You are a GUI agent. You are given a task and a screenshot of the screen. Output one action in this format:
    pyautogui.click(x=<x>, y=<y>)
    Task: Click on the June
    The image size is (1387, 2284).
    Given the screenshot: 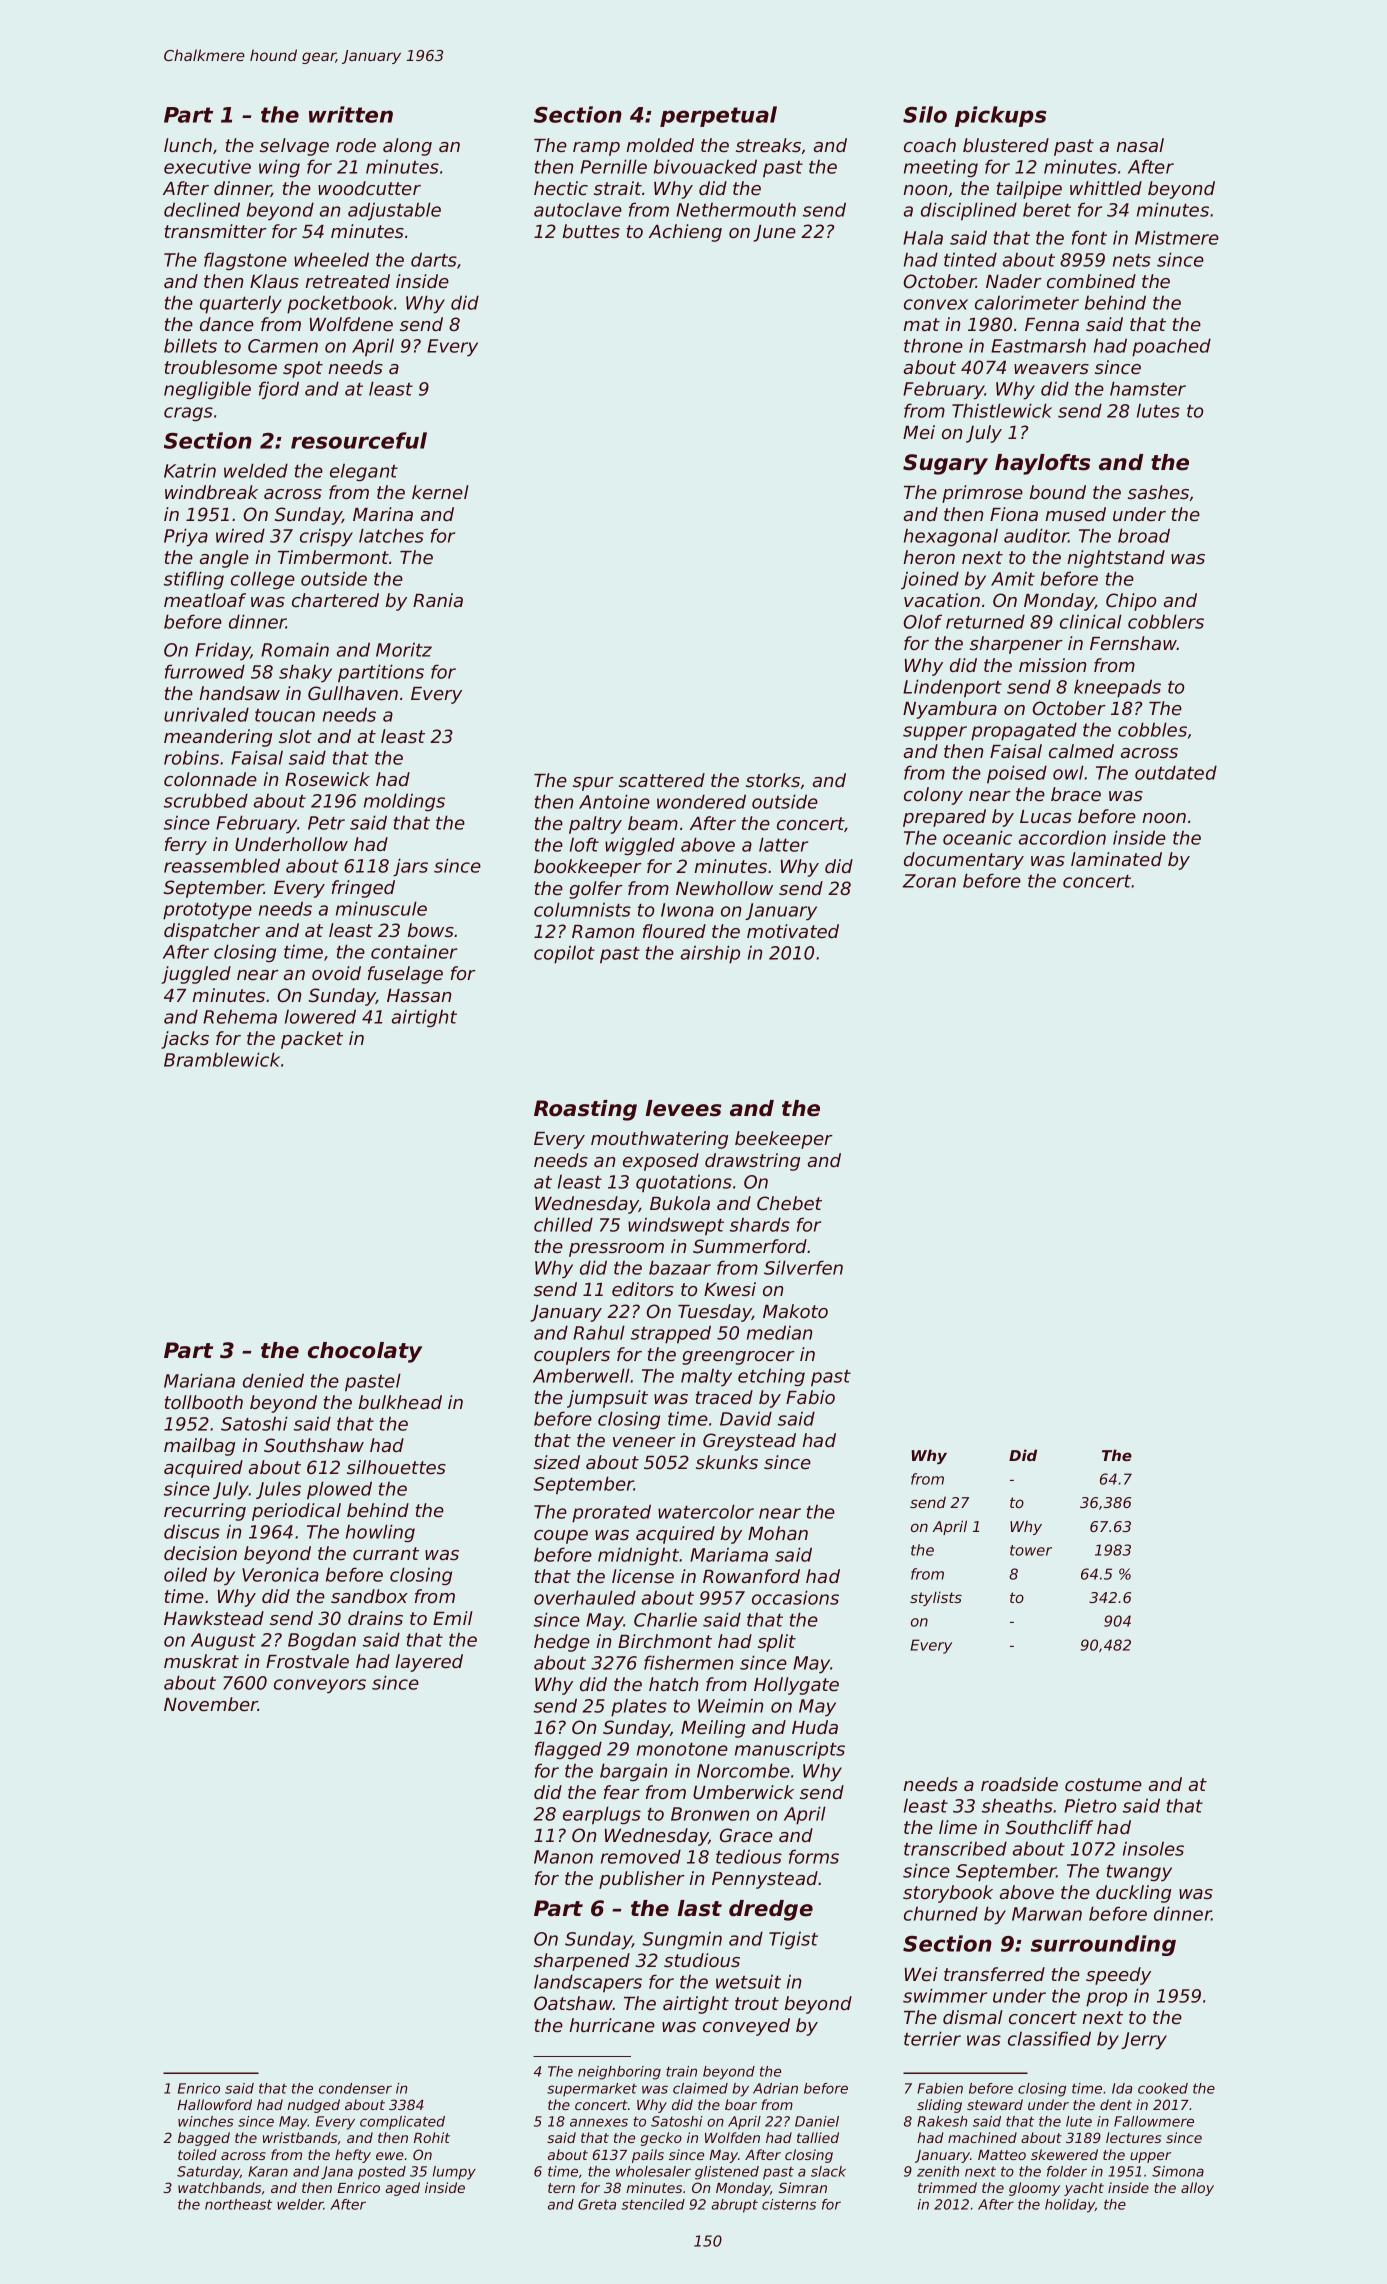 What is the action you would take?
    pyautogui.click(x=774, y=233)
